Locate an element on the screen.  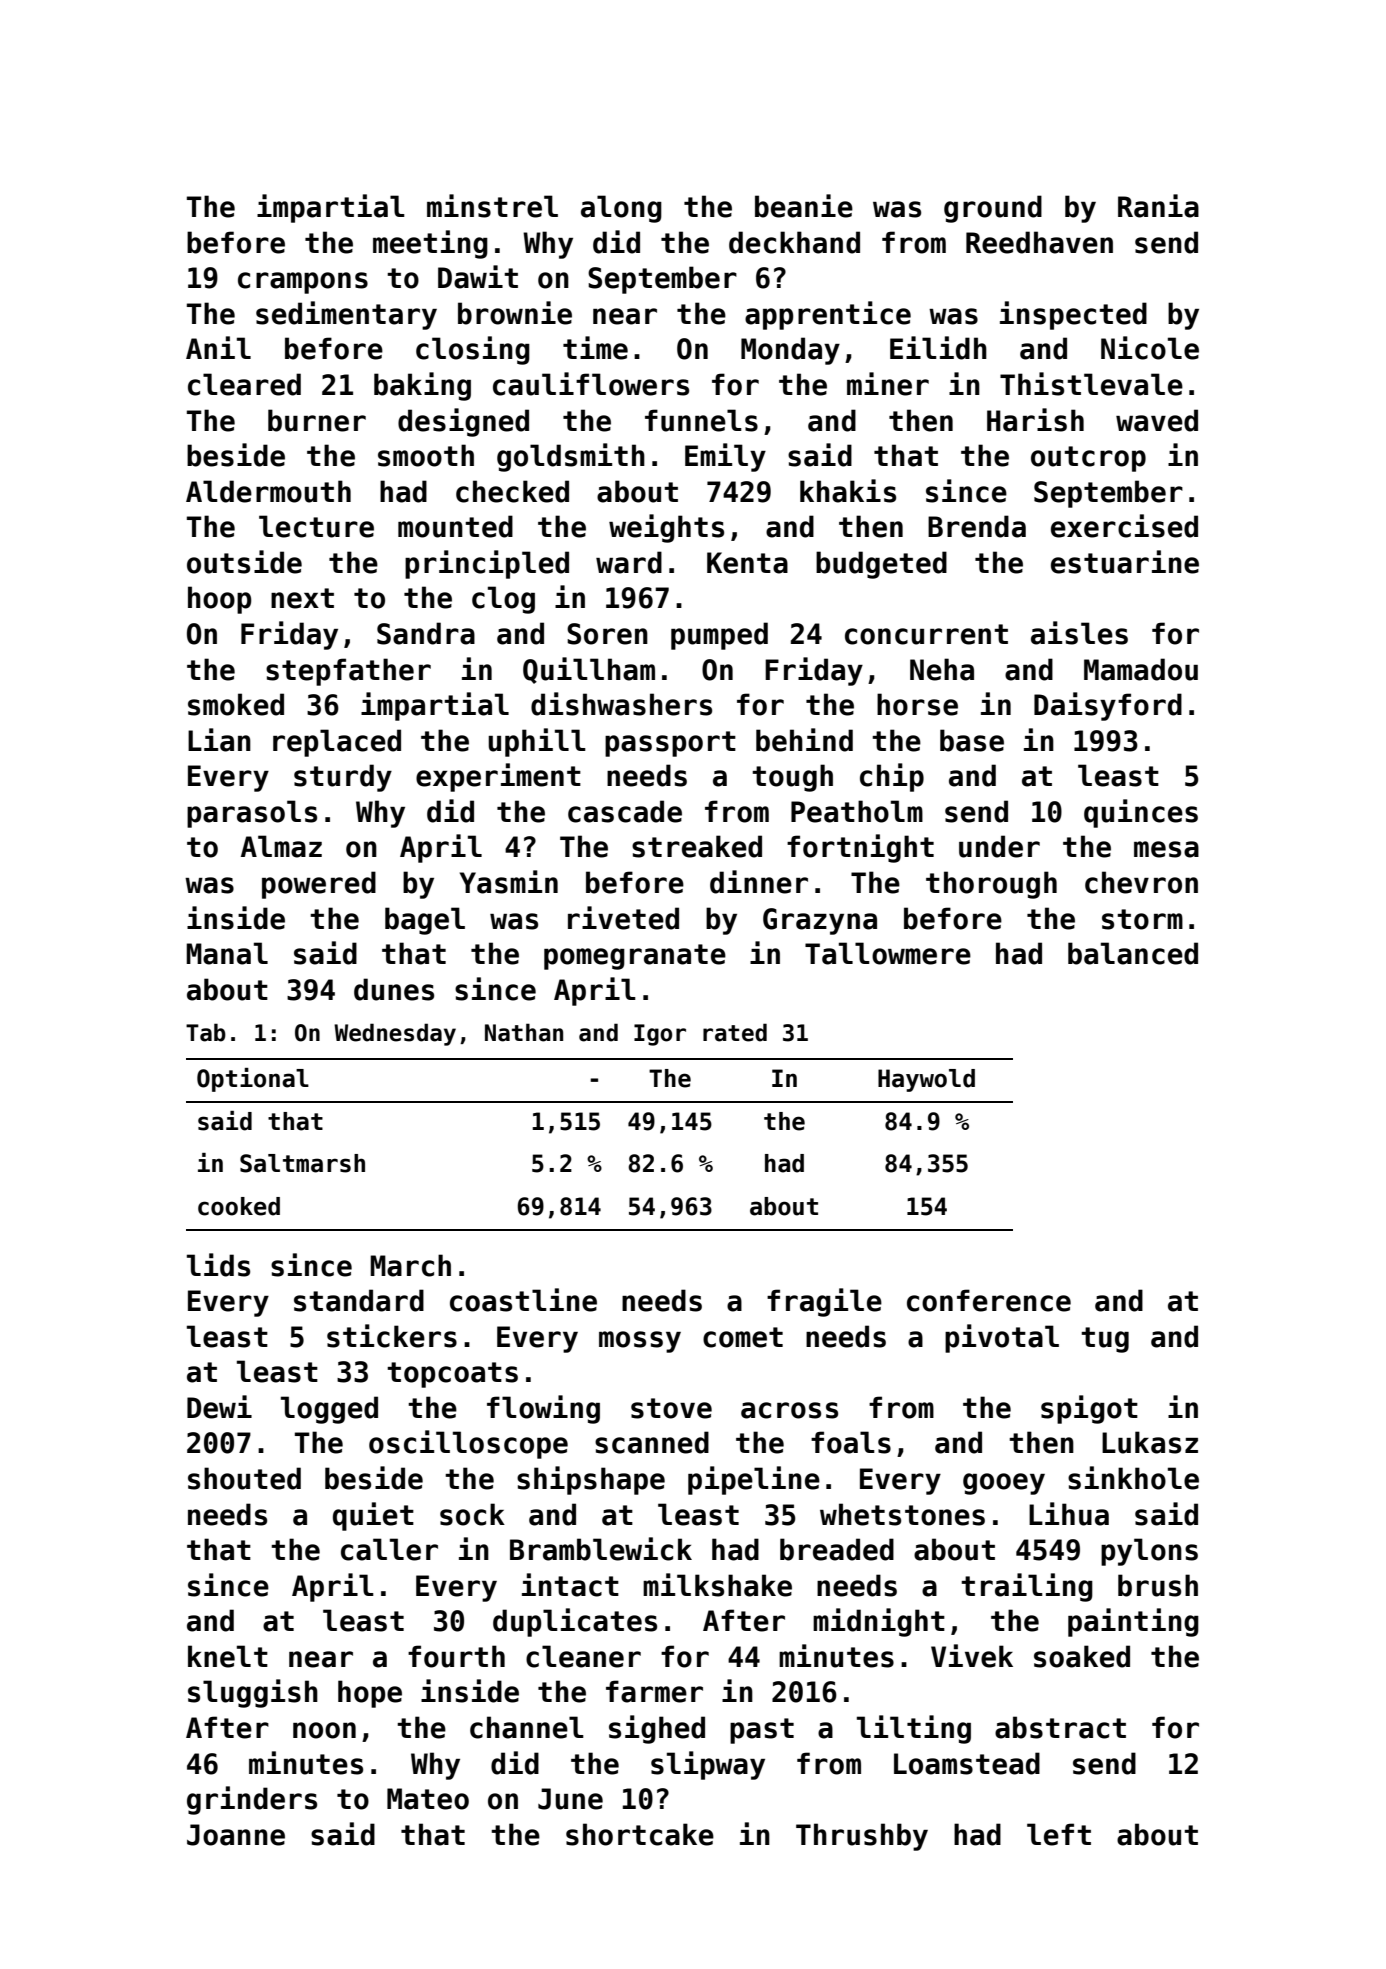
Rania is located at coordinates (1158, 206).
